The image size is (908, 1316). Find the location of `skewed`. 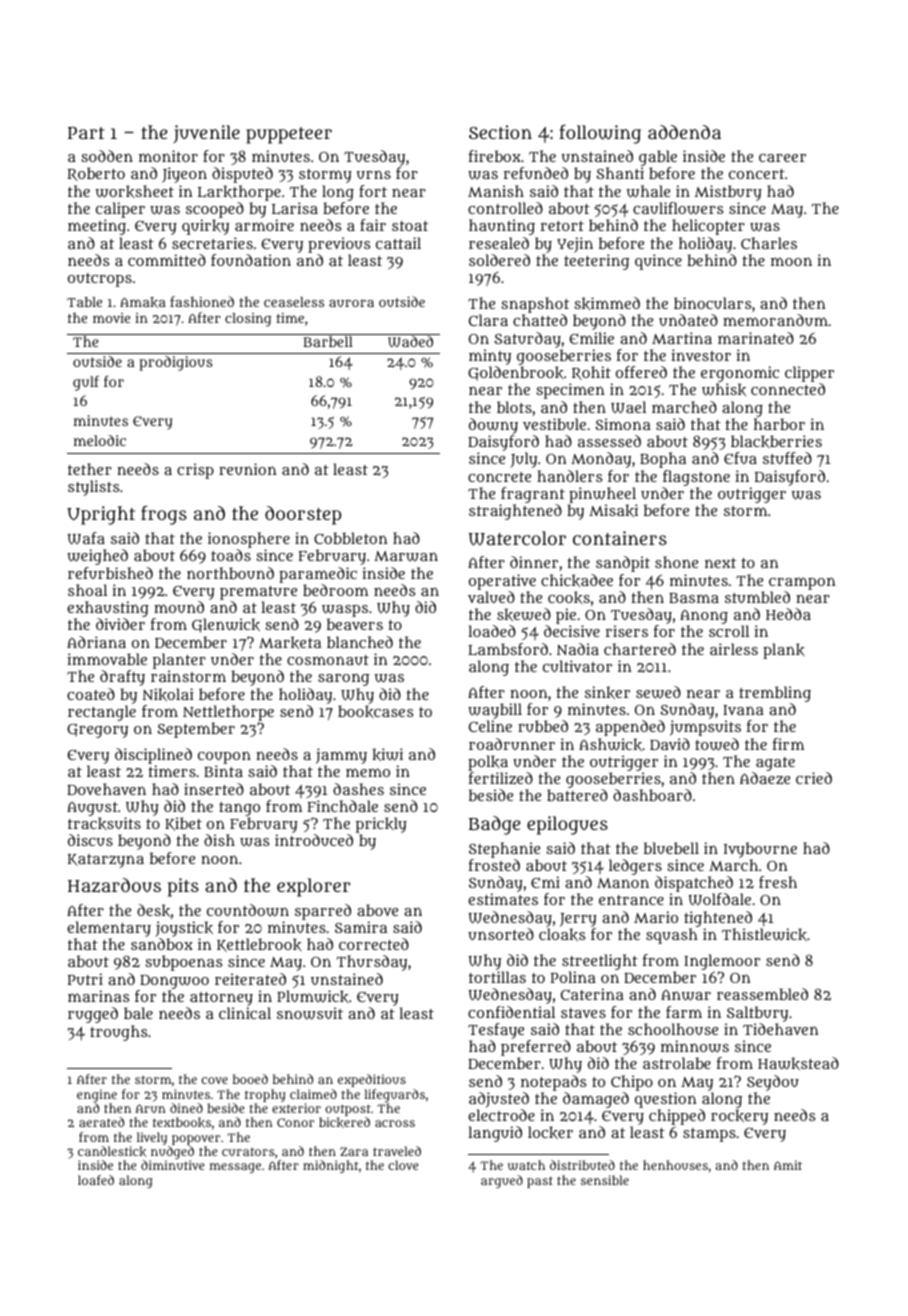

skewed is located at coordinates (524, 614).
